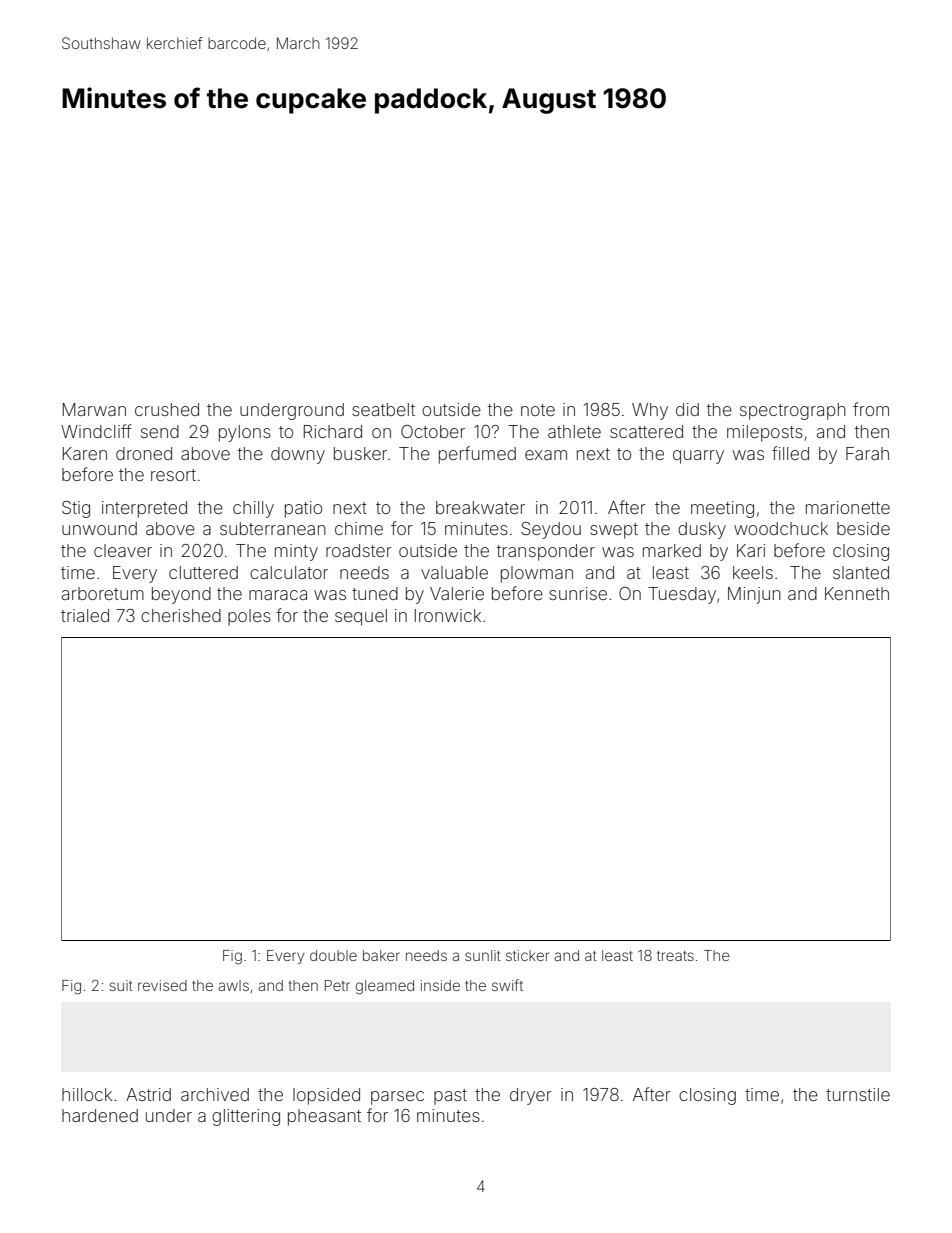  I want to click on Astrid, so click(148, 1094).
